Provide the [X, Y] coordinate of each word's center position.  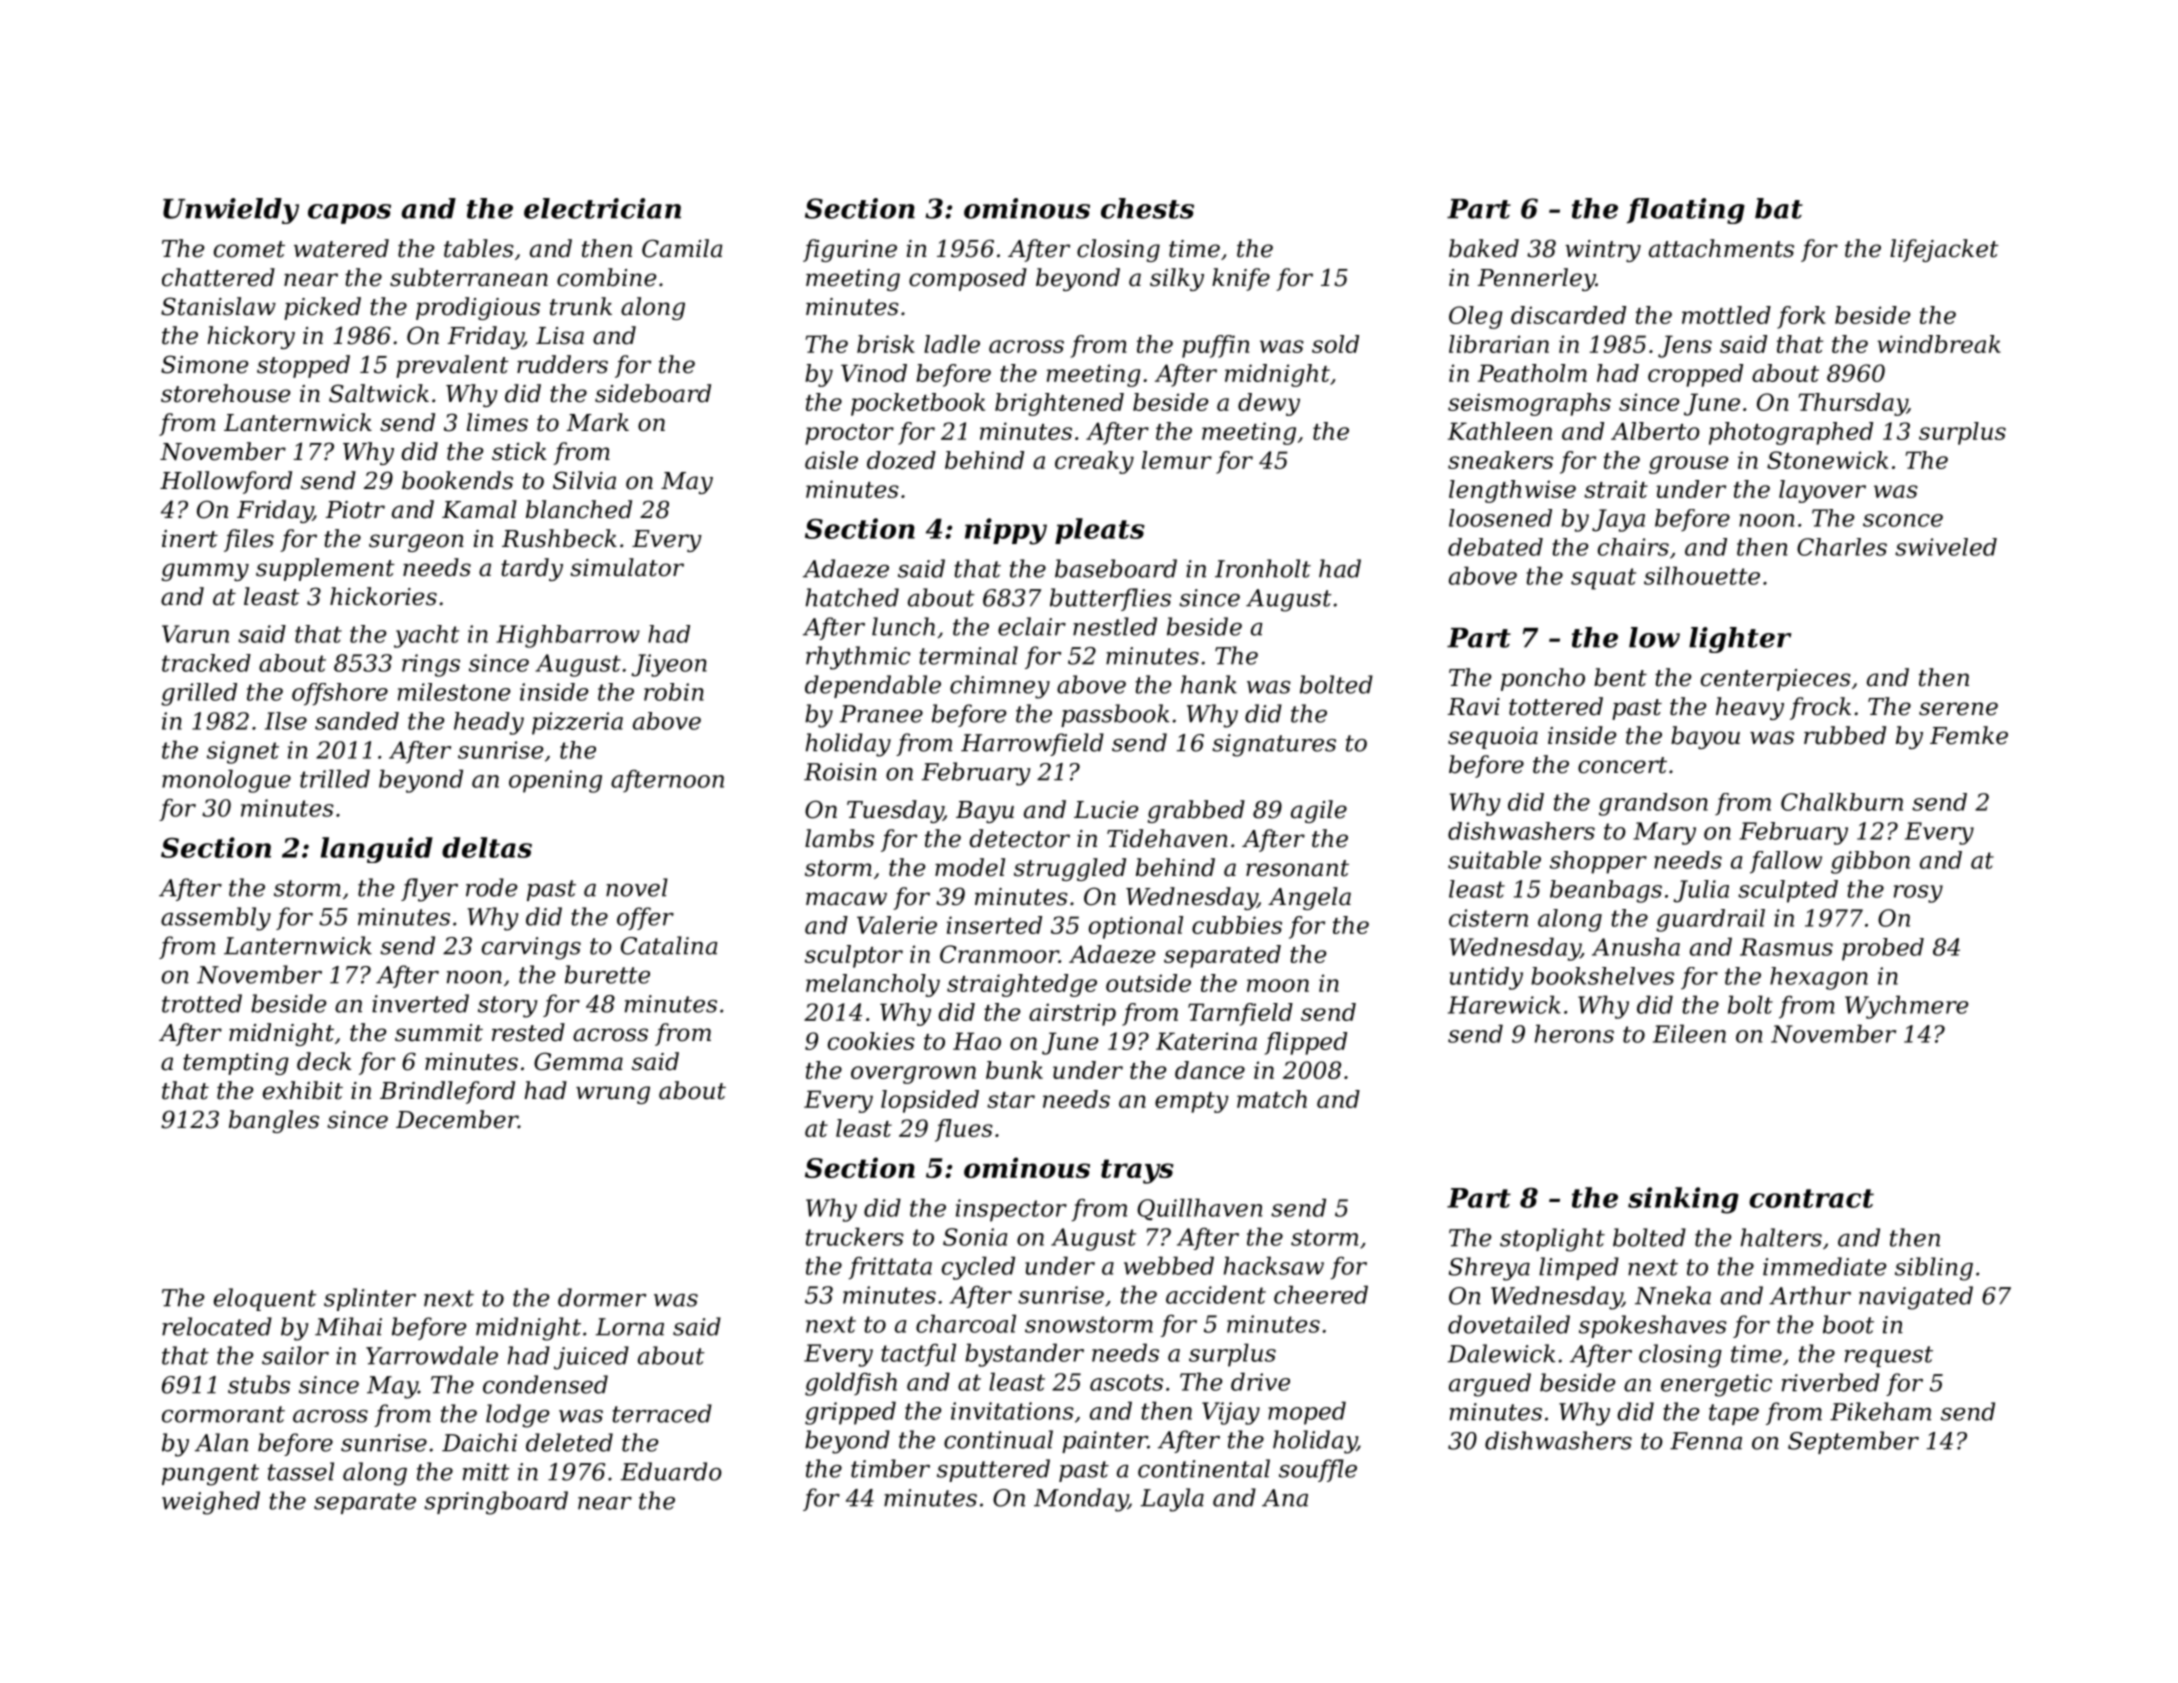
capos [349, 214]
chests [1147, 208]
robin [674, 692]
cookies [871, 1041]
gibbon [1870, 862]
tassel [301, 1471]
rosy [1918, 894]
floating [1686, 211]
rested [528, 1032]
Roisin [840, 772]
